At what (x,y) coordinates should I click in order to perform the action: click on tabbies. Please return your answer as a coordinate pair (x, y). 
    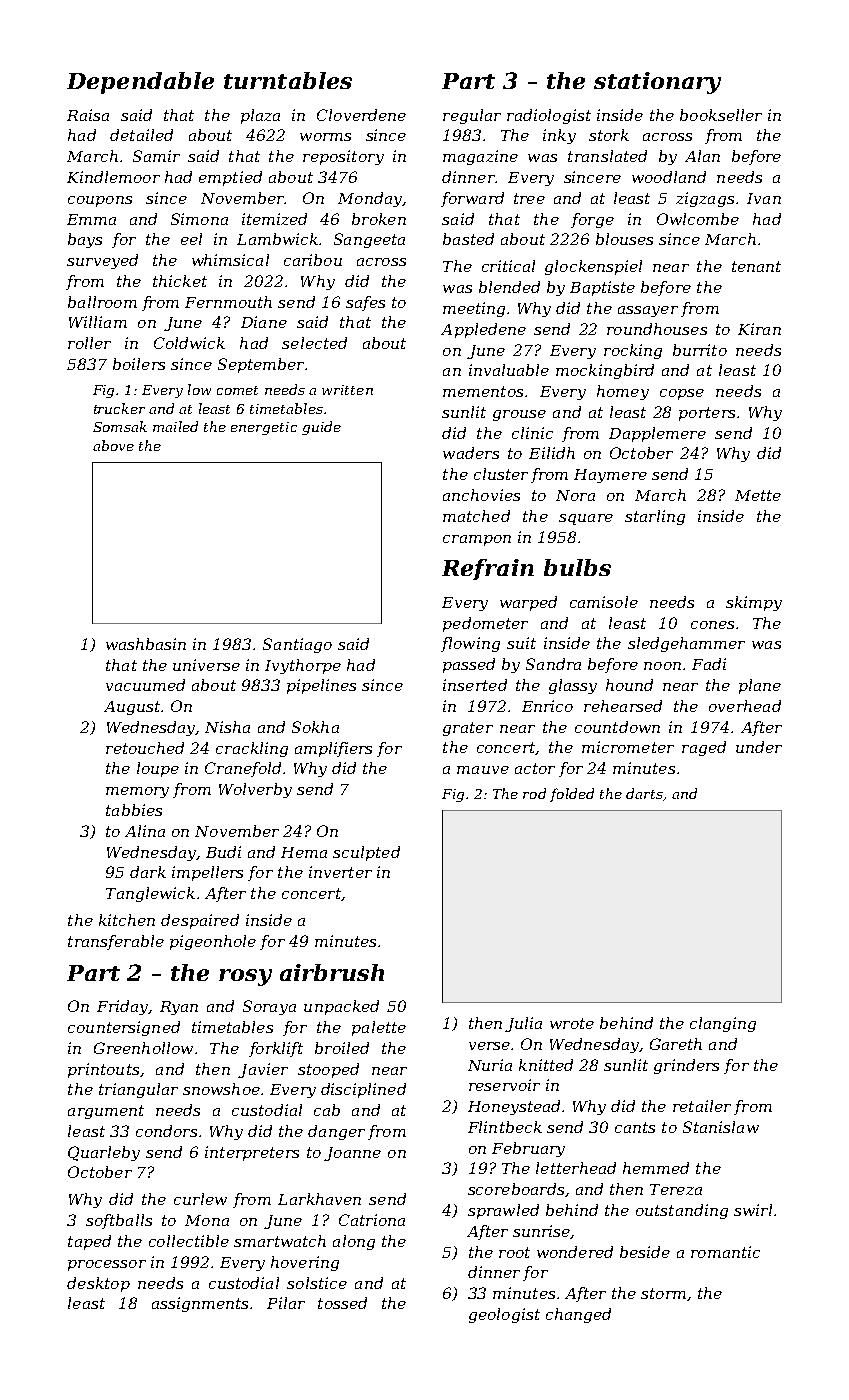
    Looking at the image, I should click on (134, 810).
